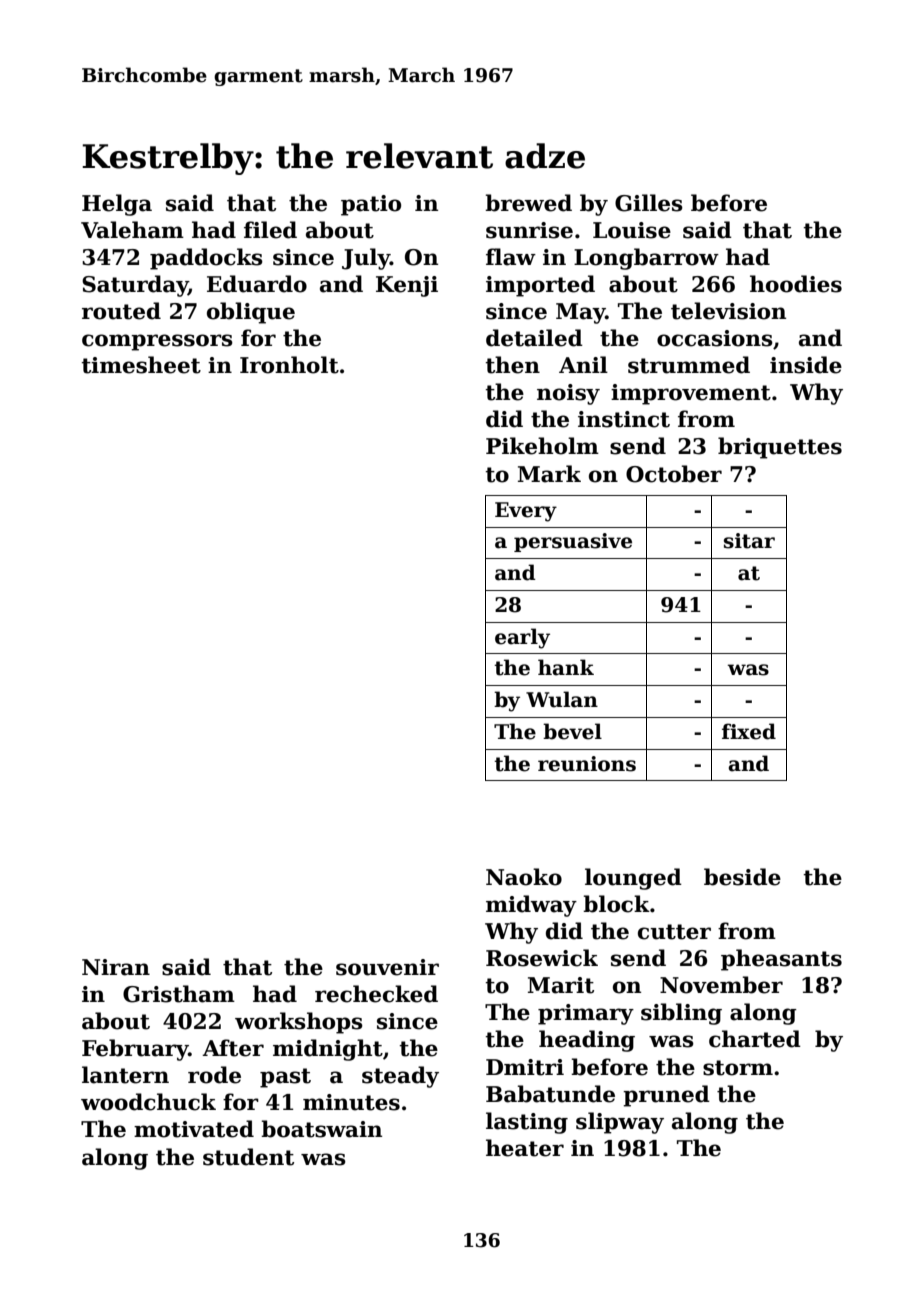 Image resolution: width=924 pixels, height=1311 pixels. Describe the element at coordinates (248, 1157) in the screenshot. I see `student` at that location.
